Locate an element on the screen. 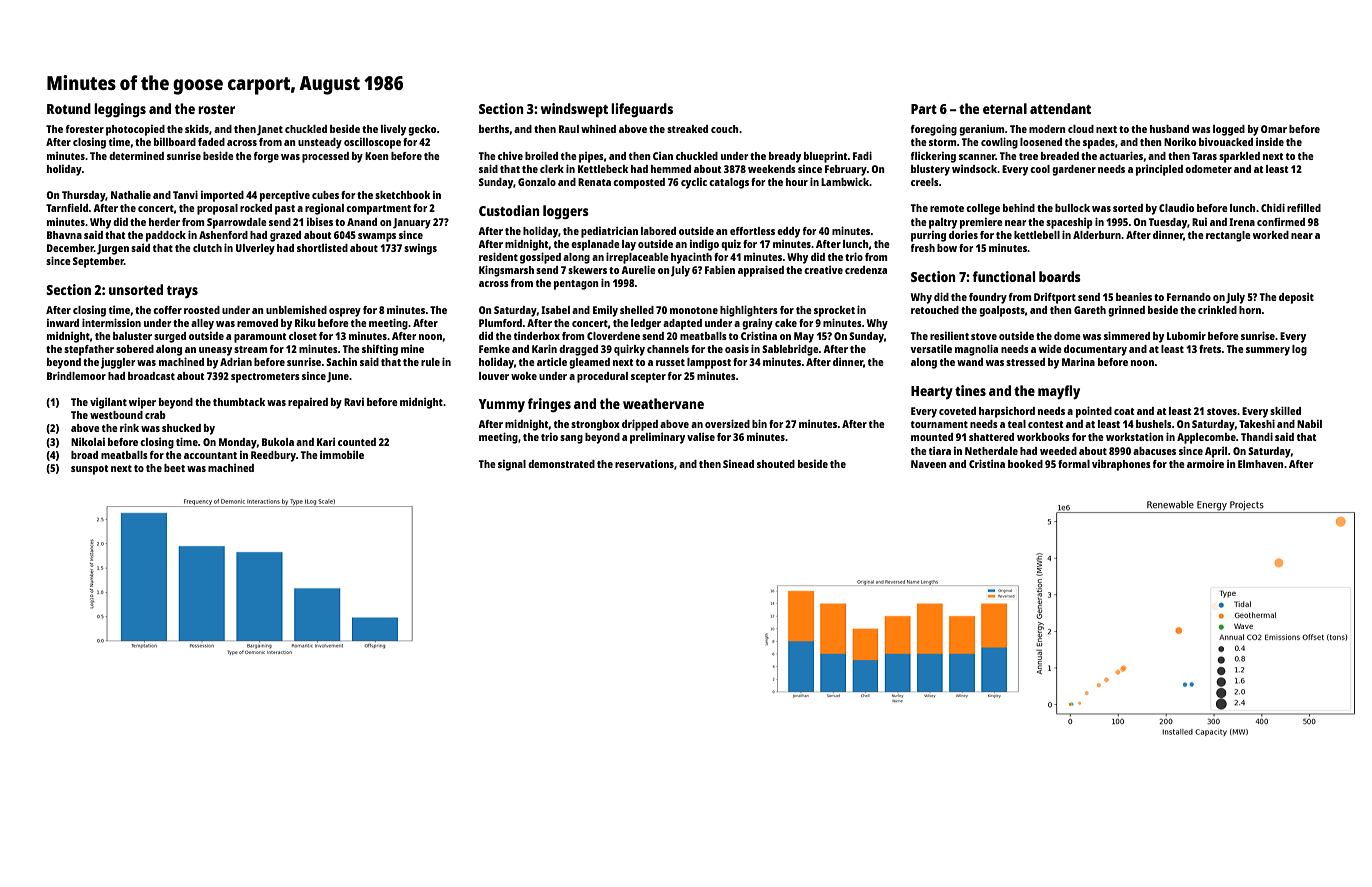 This screenshot has height=887, width=1372. shouted is located at coordinates (776, 464).
